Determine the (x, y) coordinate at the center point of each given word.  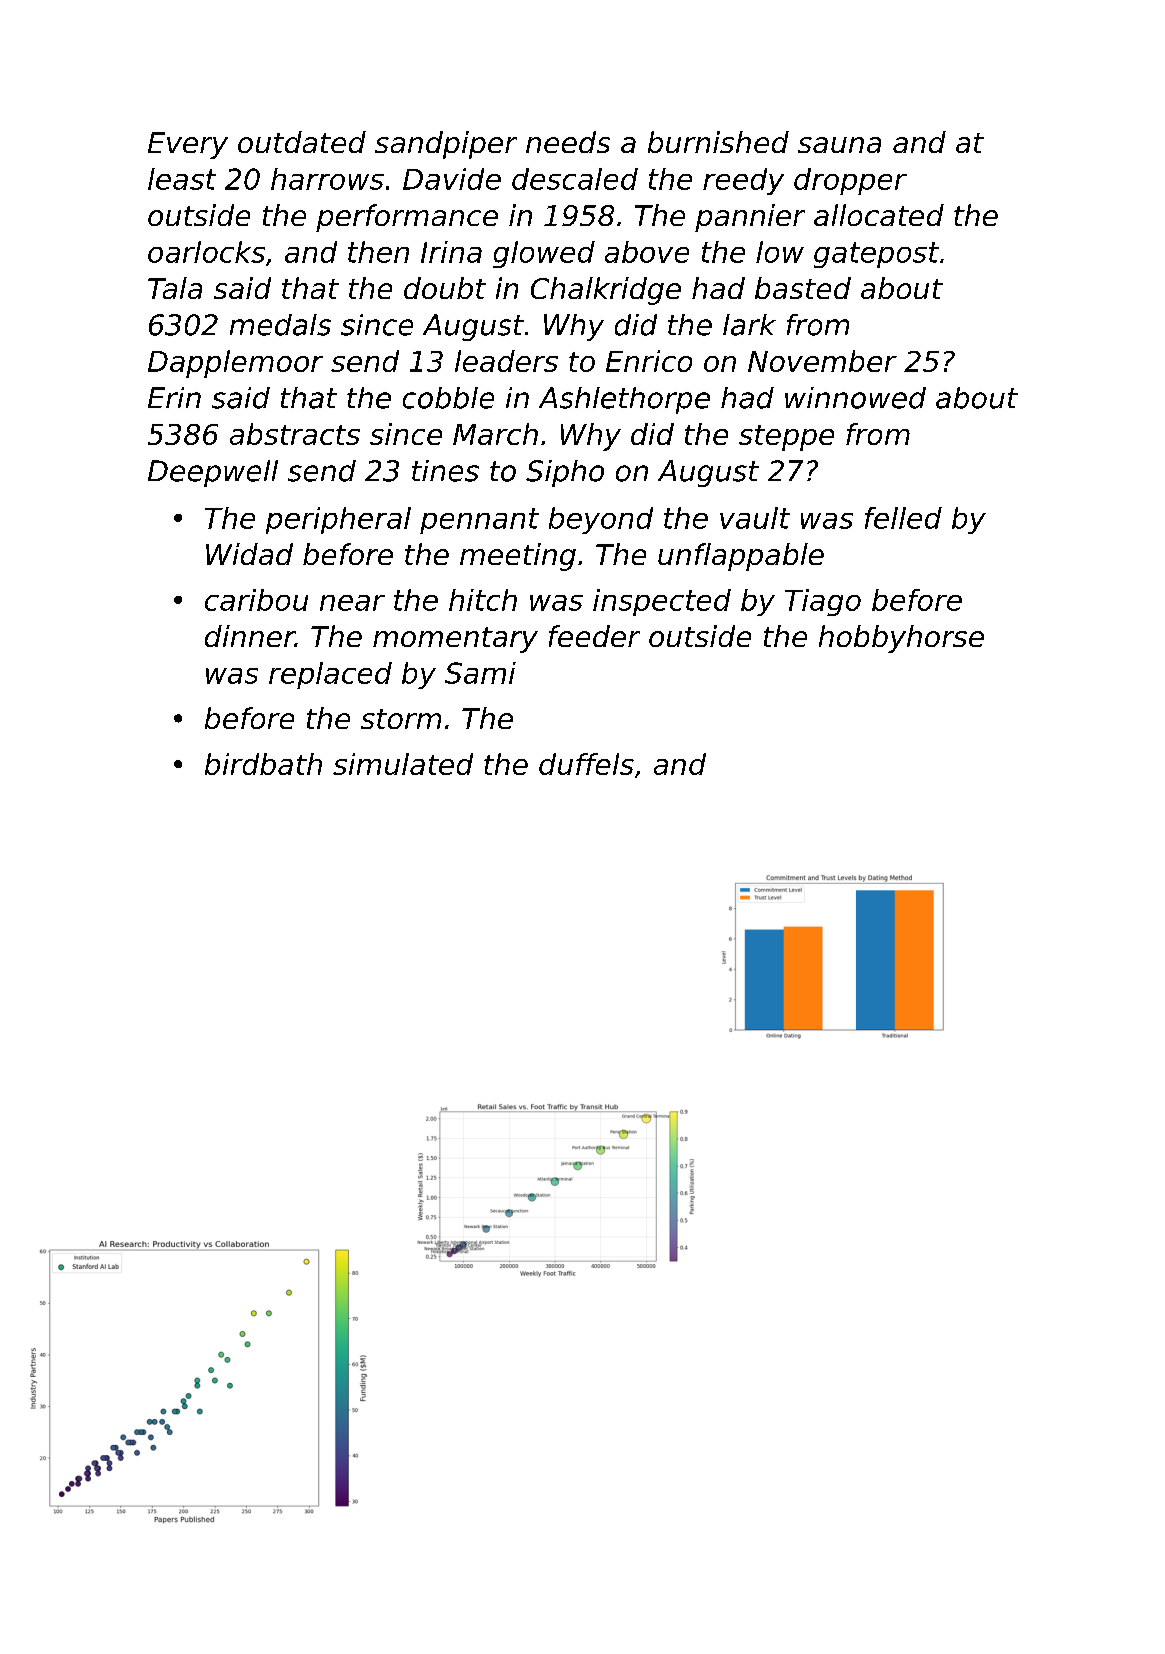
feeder (594, 636)
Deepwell (213, 473)
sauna (839, 145)
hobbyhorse (901, 639)
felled (903, 518)
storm (401, 719)
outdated (302, 142)
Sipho (565, 473)
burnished (718, 142)
